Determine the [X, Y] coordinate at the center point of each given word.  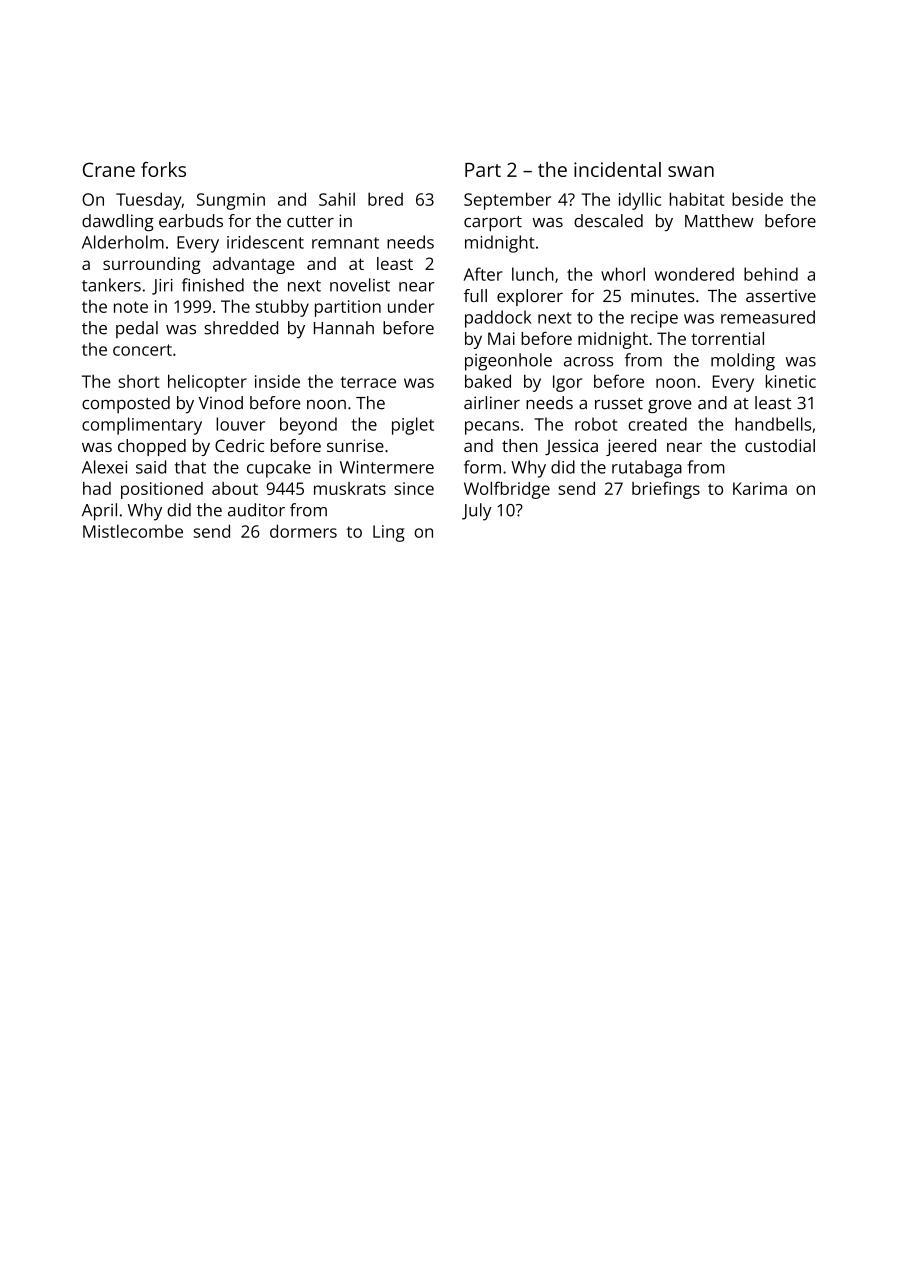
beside [757, 199]
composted [126, 404]
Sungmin [231, 201]
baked [488, 381]
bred [385, 199]
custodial [780, 445]
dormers [303, 531]
